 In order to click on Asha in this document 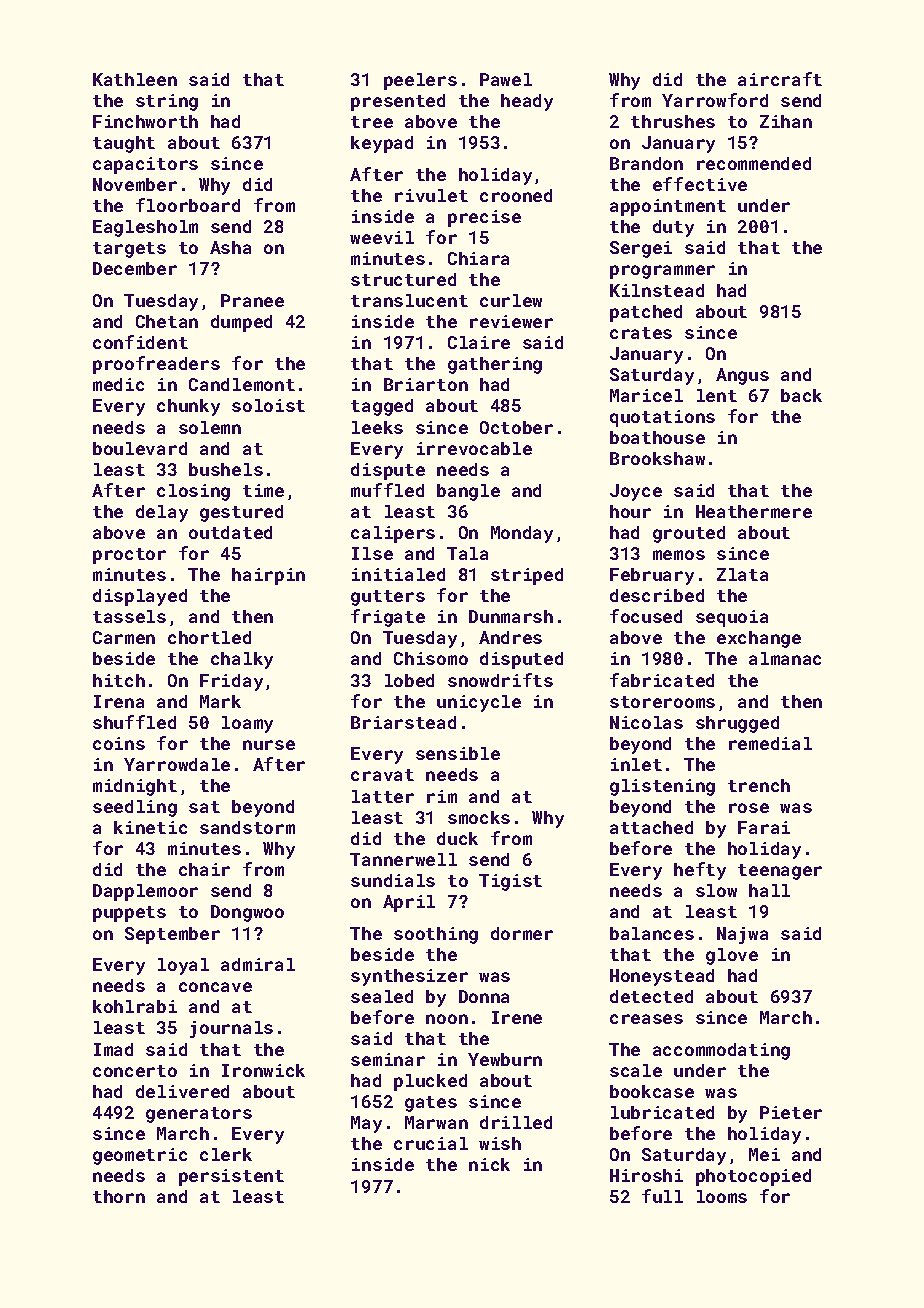, I will do `click(230, 247)`.
